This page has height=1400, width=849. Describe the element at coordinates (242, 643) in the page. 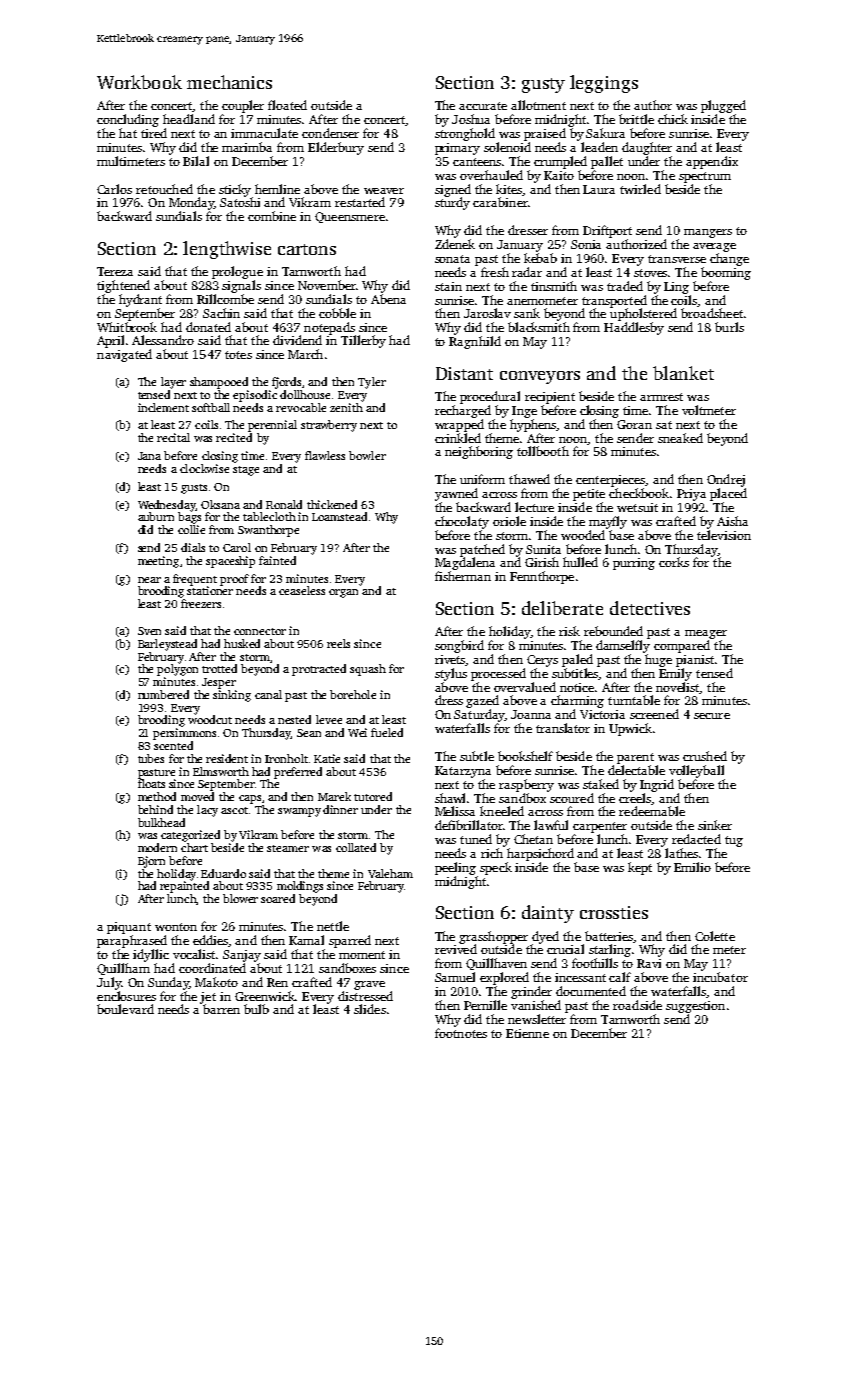

I see `husked` at that location.
